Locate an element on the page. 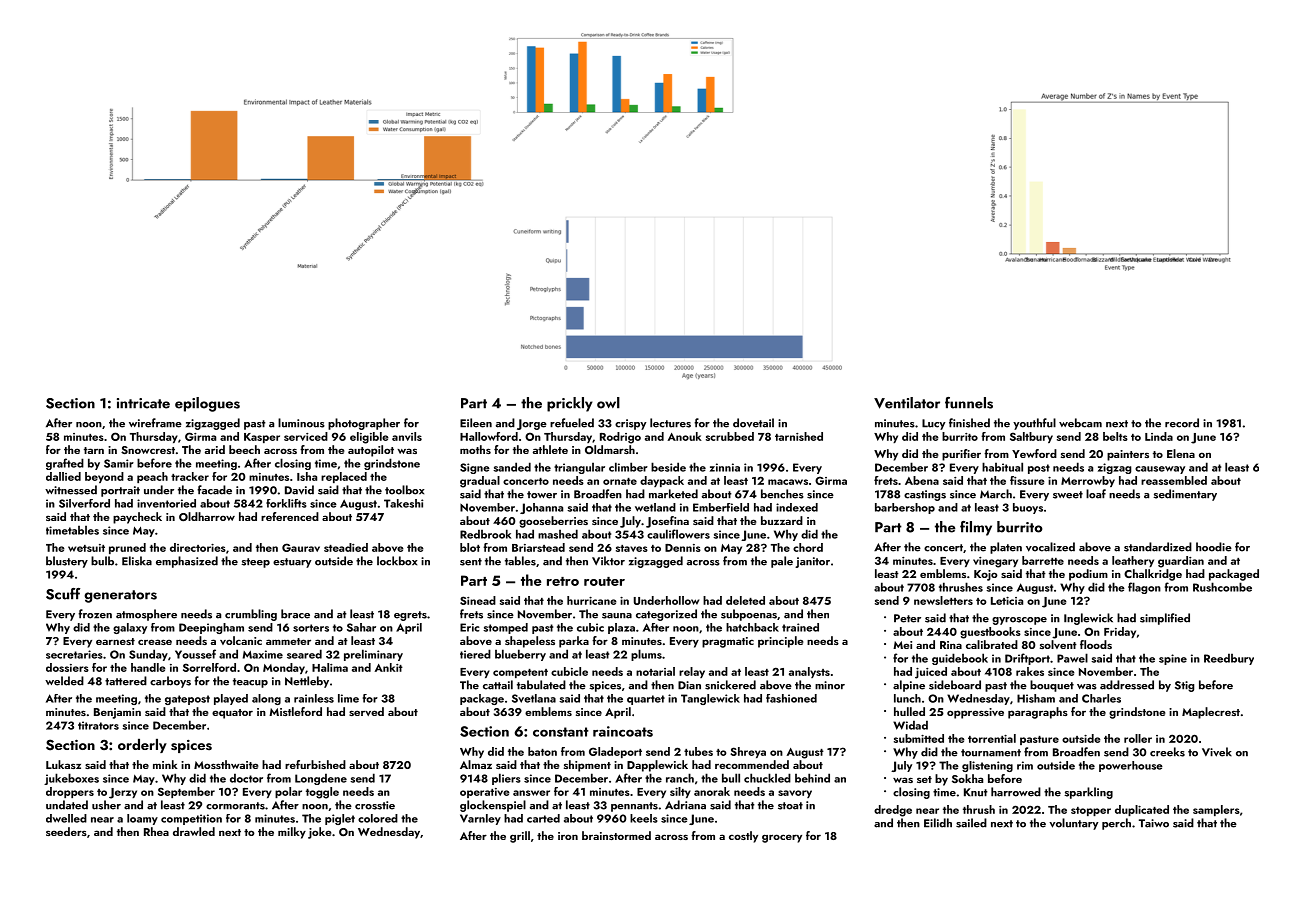 The height and width of the page is (924, 1308). snickered is located at coordinates (730, 685).
